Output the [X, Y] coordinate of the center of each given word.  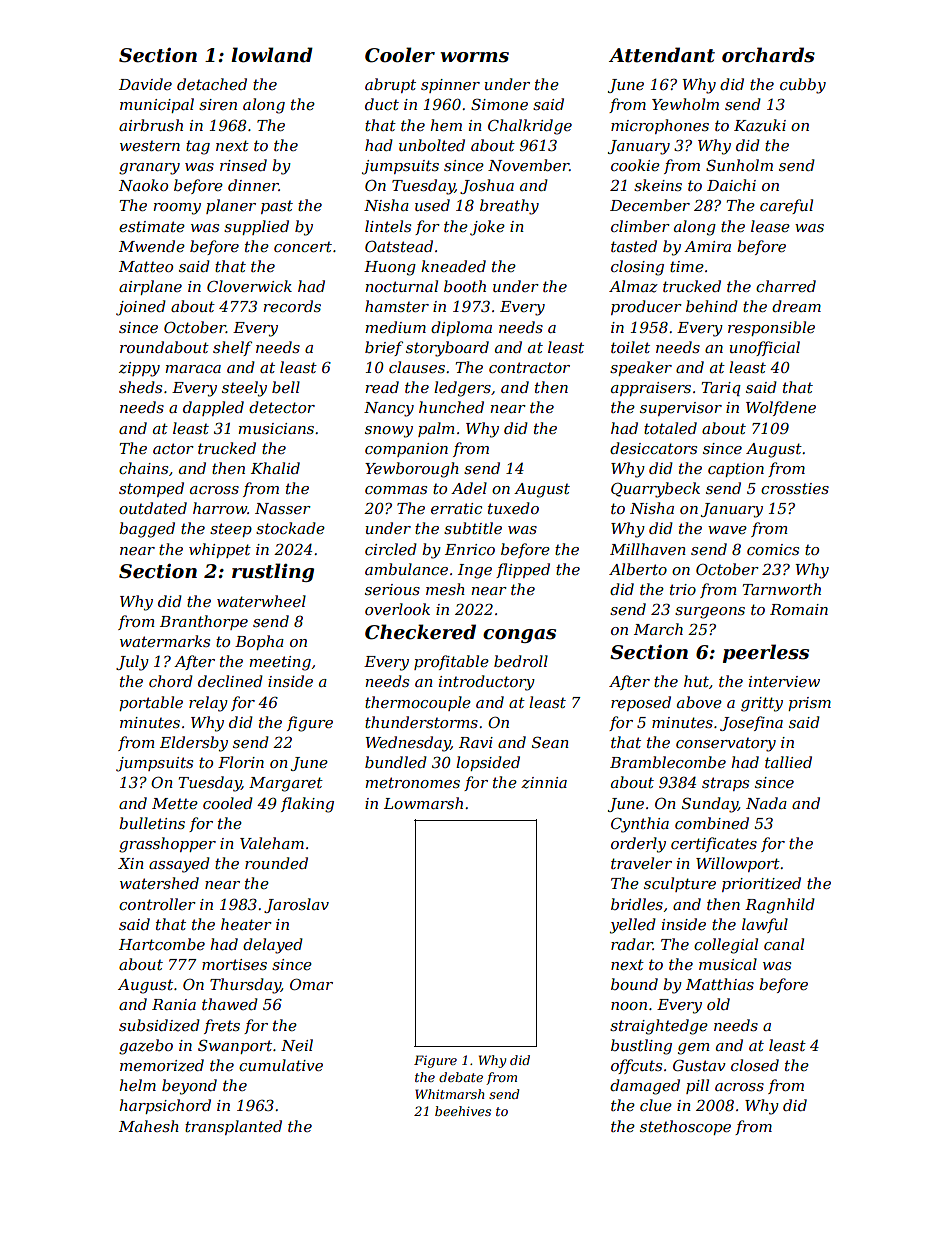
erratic [456, 508]
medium [395, 327]
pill [697, 1086]
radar [632, 944]
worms [474, 57]
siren [218, 104]
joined [141, 308]
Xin [131, 863]
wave [727, 530]
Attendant [662, 55]
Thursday [245, 986]
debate [461, 1077]
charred [786, 286]
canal [784, 944]
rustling [273, 572]
